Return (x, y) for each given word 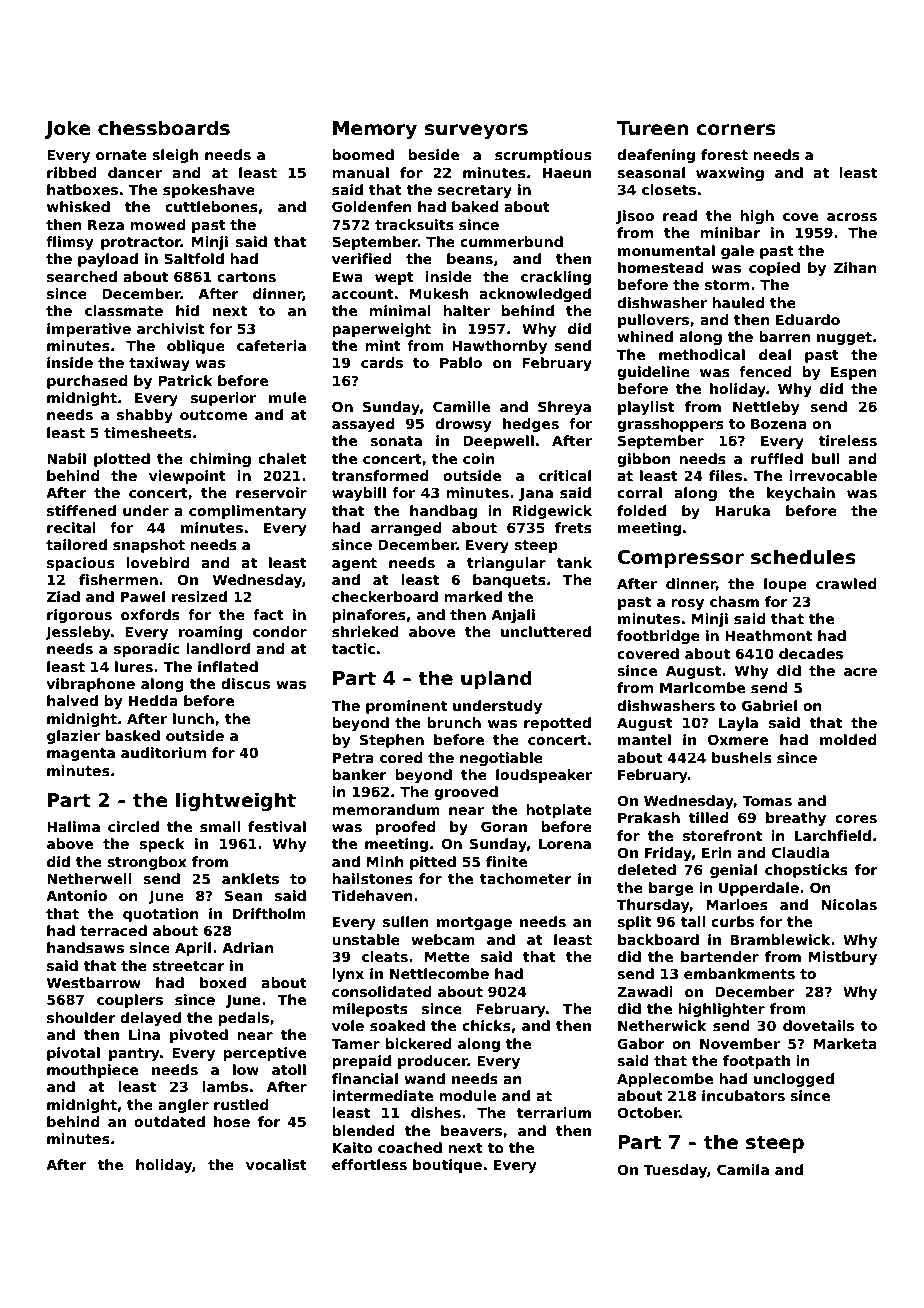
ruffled (777, 458)
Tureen (652, 128)
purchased (87, 382)
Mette (447, 956)
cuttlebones (211, 206)
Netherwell (89, 878)
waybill (359, 494)
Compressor (681, 559)
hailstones (372, 878)
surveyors (476, 131)
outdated (169, 1121)
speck (162, 845)
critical (565, 475)
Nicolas (849, 904)
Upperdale (759, 889)
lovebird (158, 562)
